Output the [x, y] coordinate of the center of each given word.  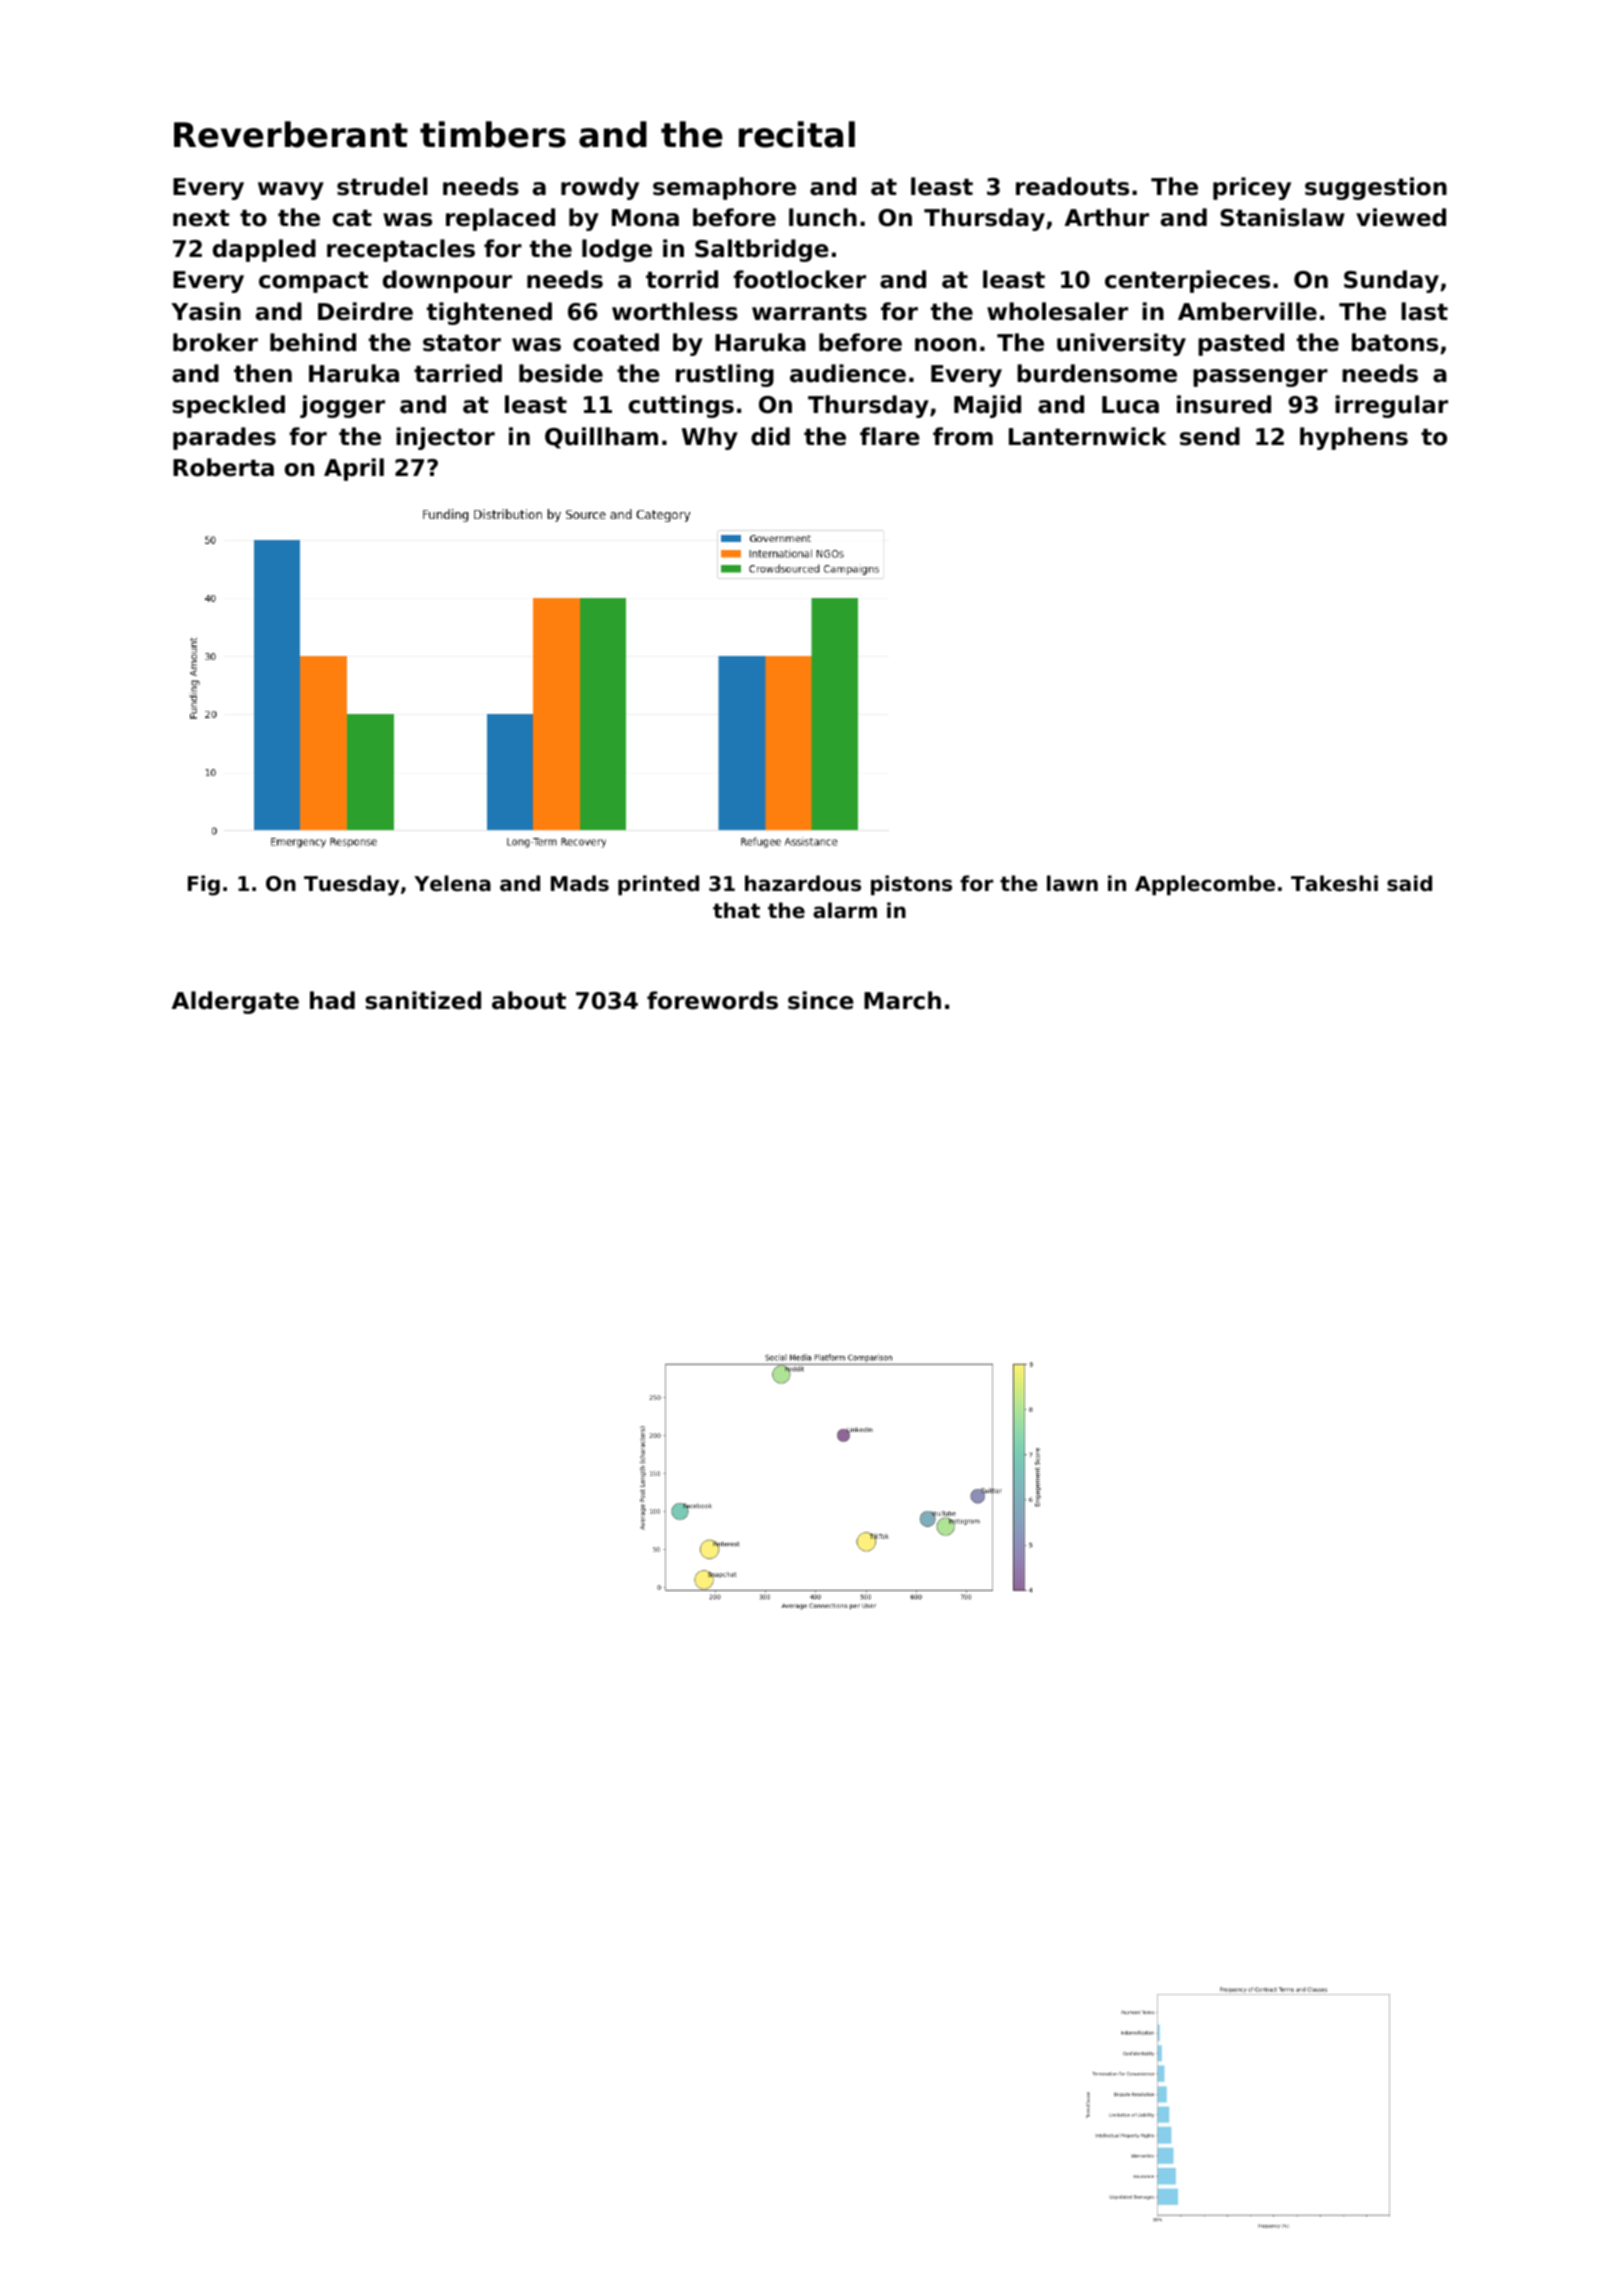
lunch [823, 217]
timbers [493, 134]
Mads [580, 883]
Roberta [223, 467]
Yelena [452, 883]
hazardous [803, 883]
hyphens [1354, 438]
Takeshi [1334, 883]
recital [797, 134]
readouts [1072, 186]
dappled [264, 250]
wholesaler [1057, 311]
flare [890, 436]
